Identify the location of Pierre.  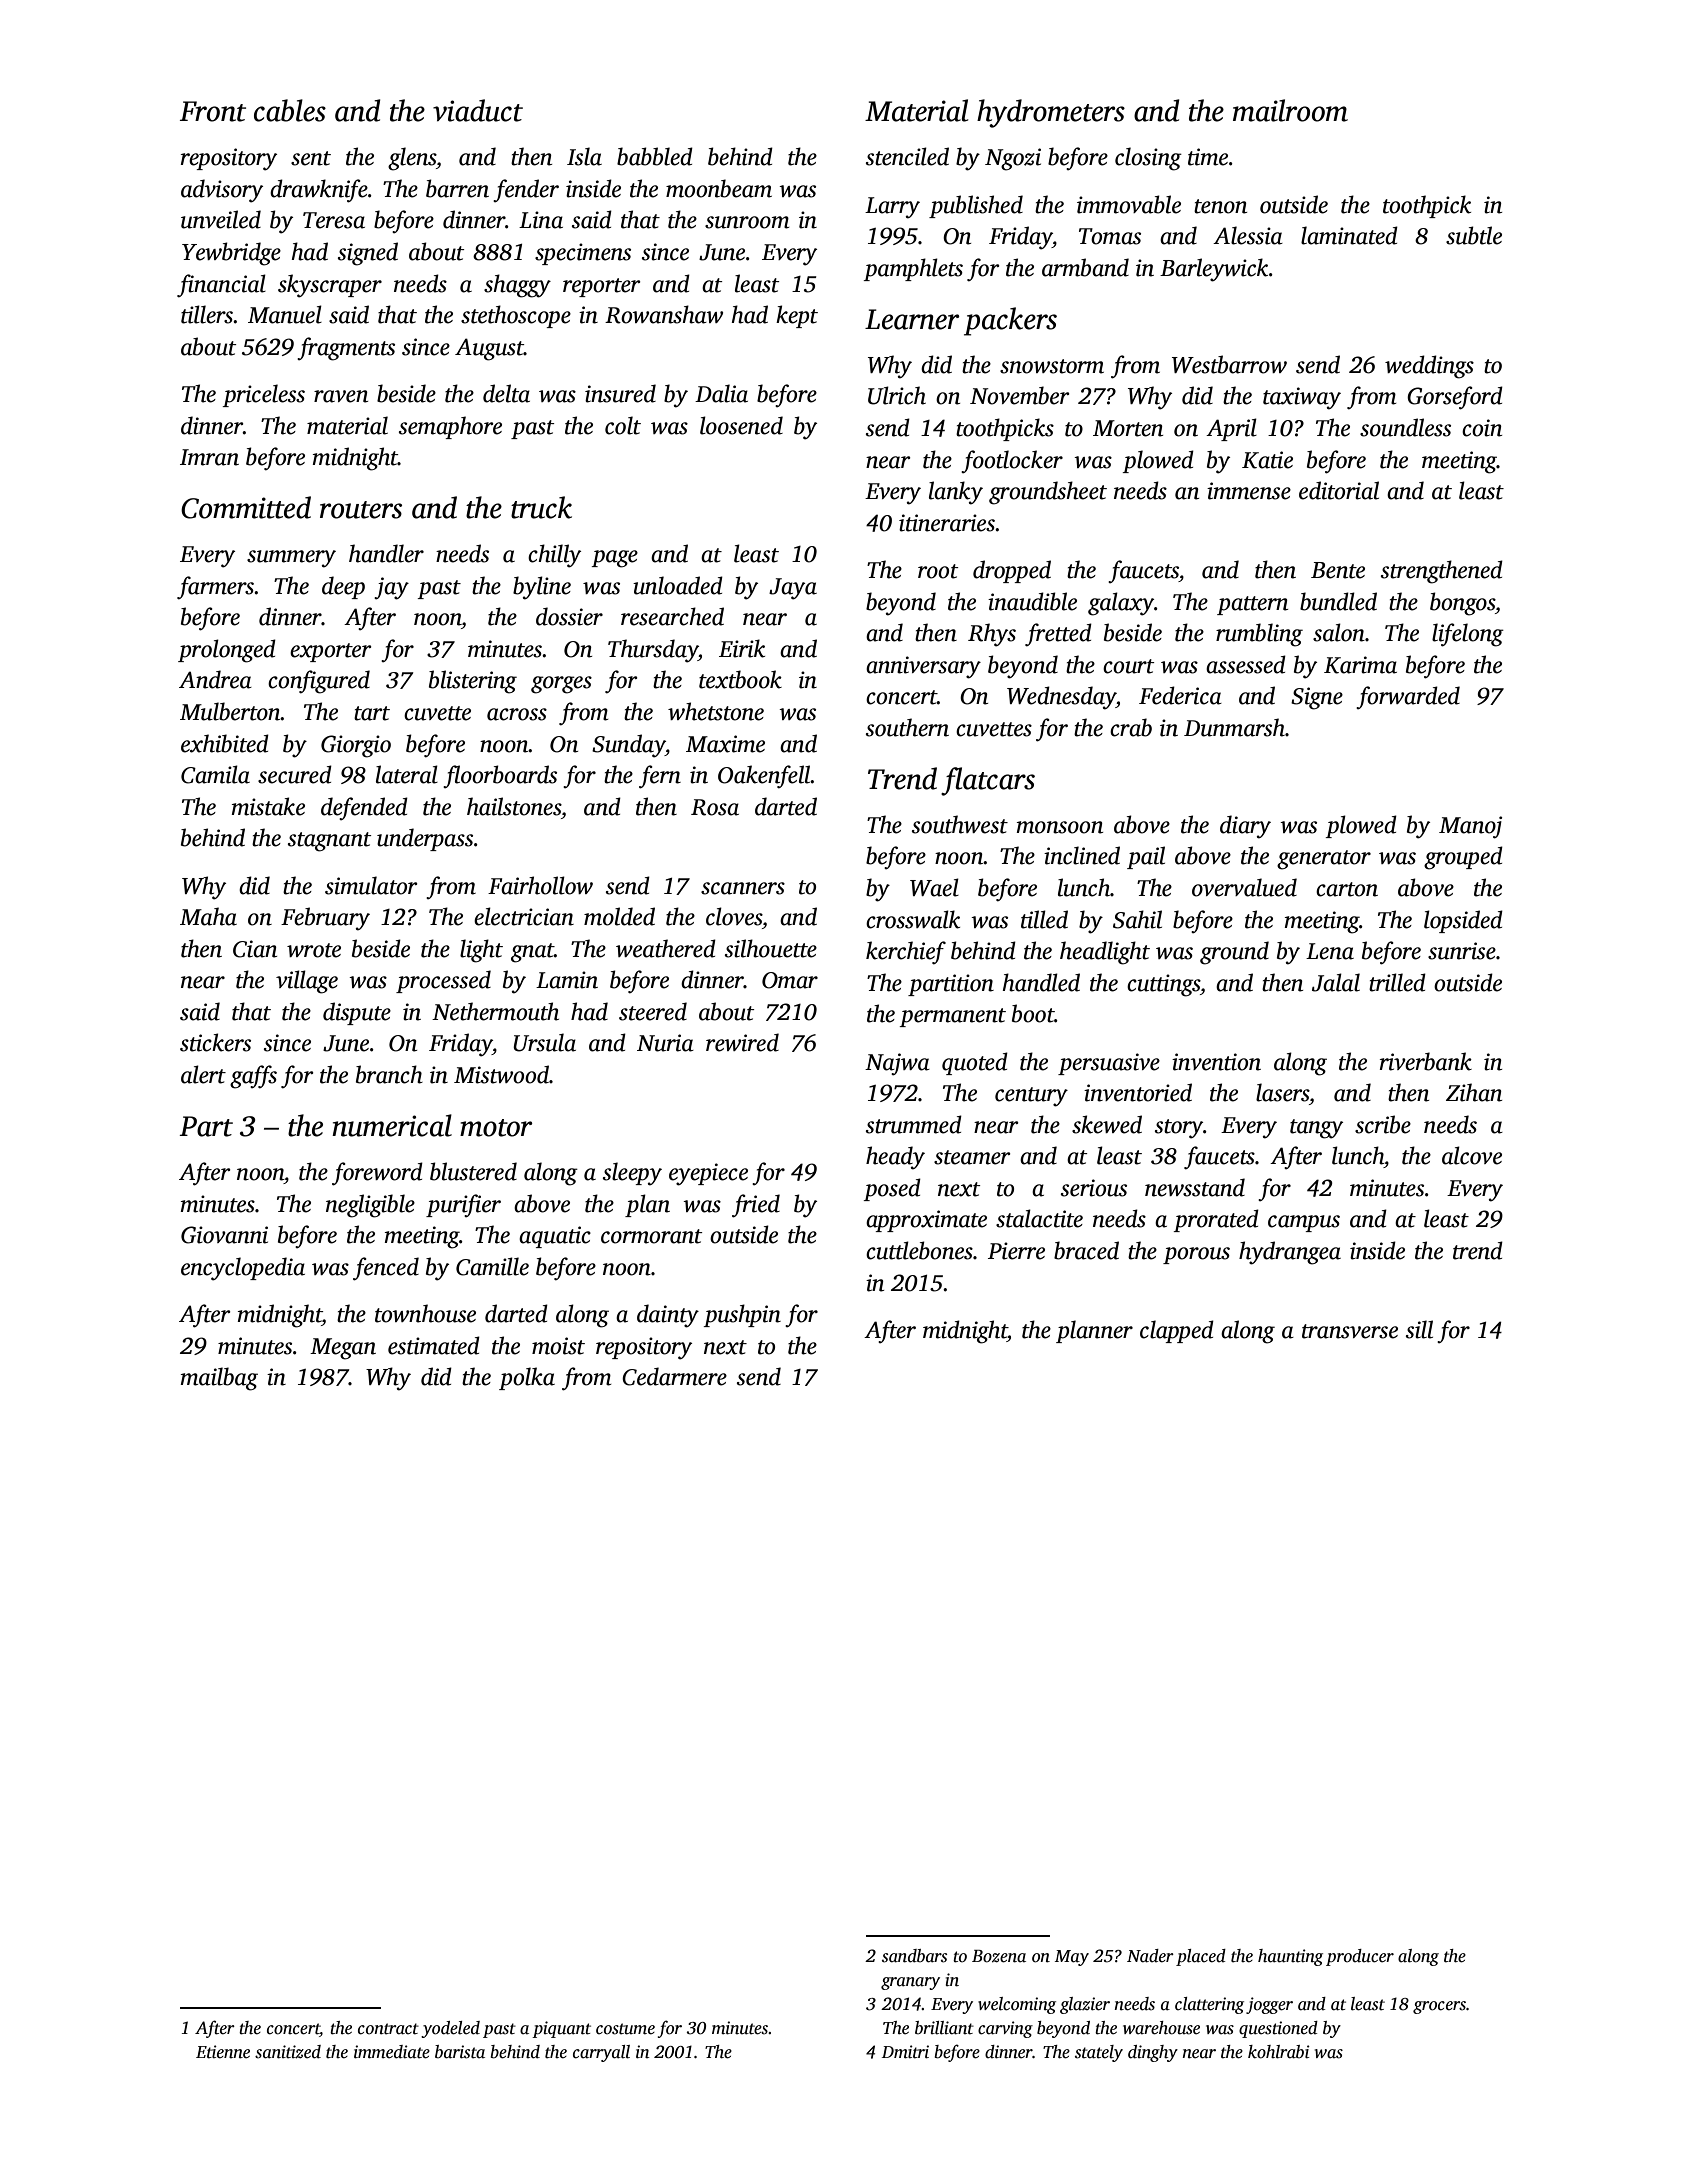
(1016, 1251).
